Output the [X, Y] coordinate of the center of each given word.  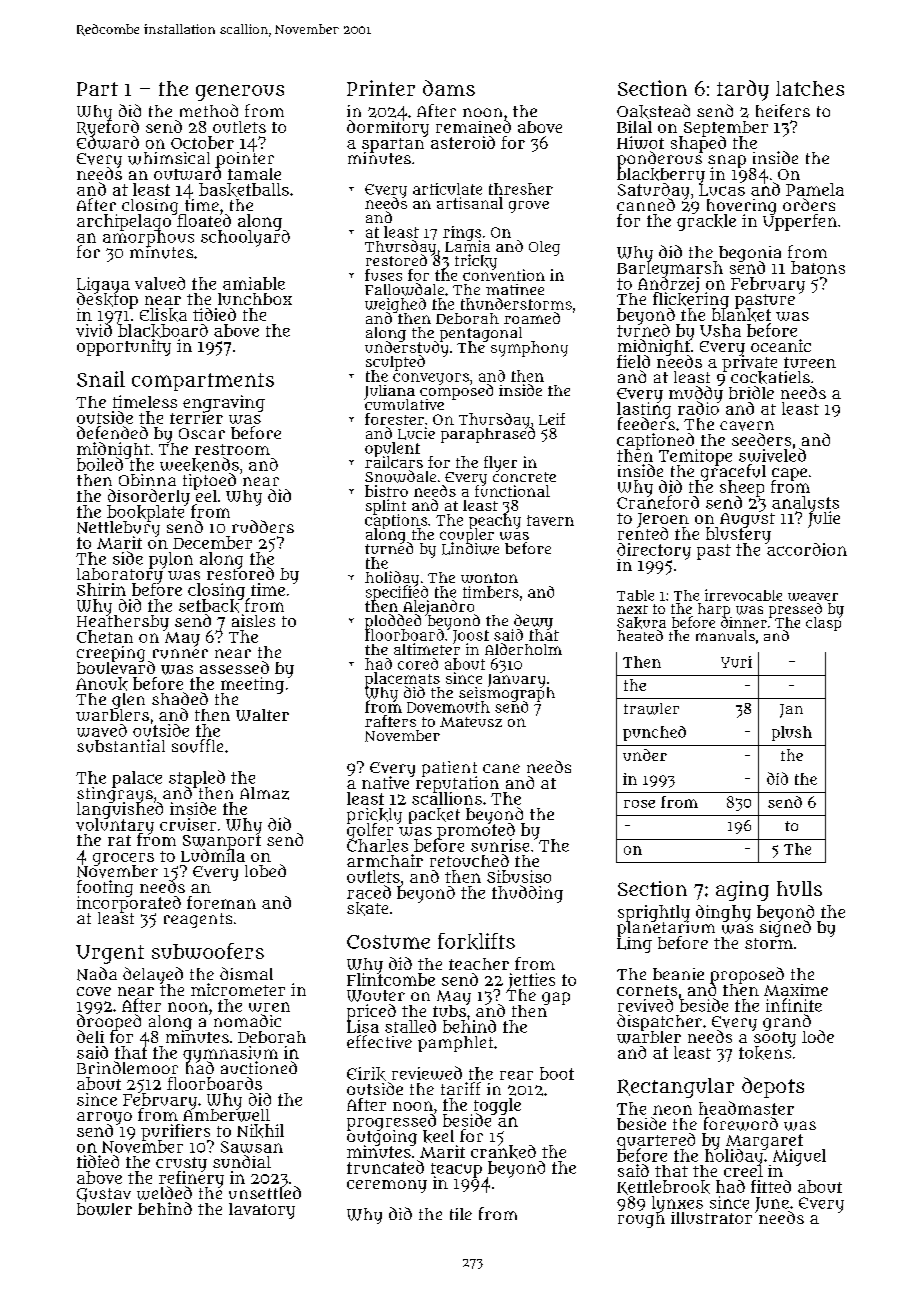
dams [449, 88]
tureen [810, 362]
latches [810, 88]
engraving [224, 403]
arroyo [104, 1118]
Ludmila [213, 855]
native [385, 783]
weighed [395, 305]
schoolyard [245, 238]
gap [556, 998]
